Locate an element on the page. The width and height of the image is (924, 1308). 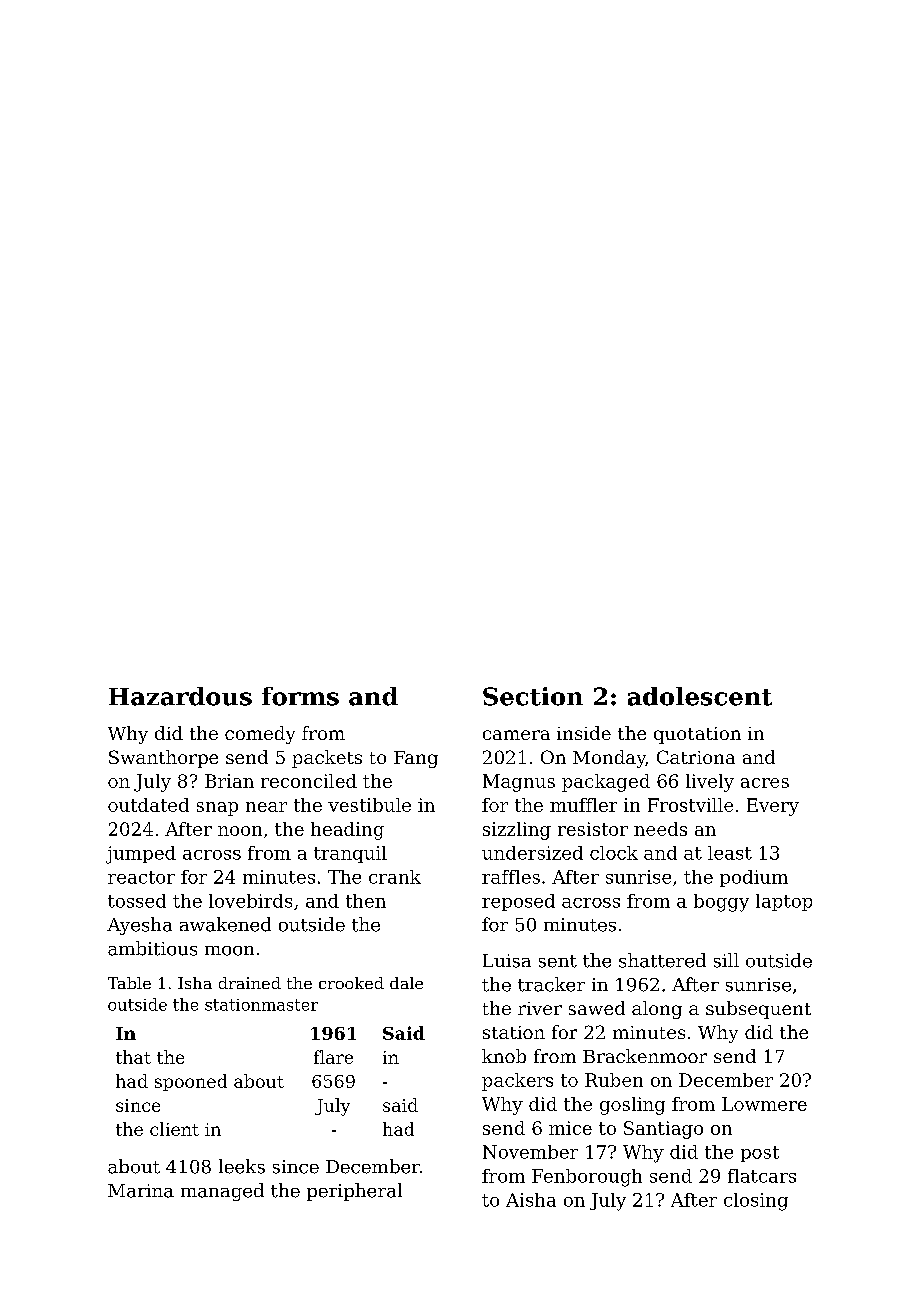
managed is located at coordinates (222, 1192).
